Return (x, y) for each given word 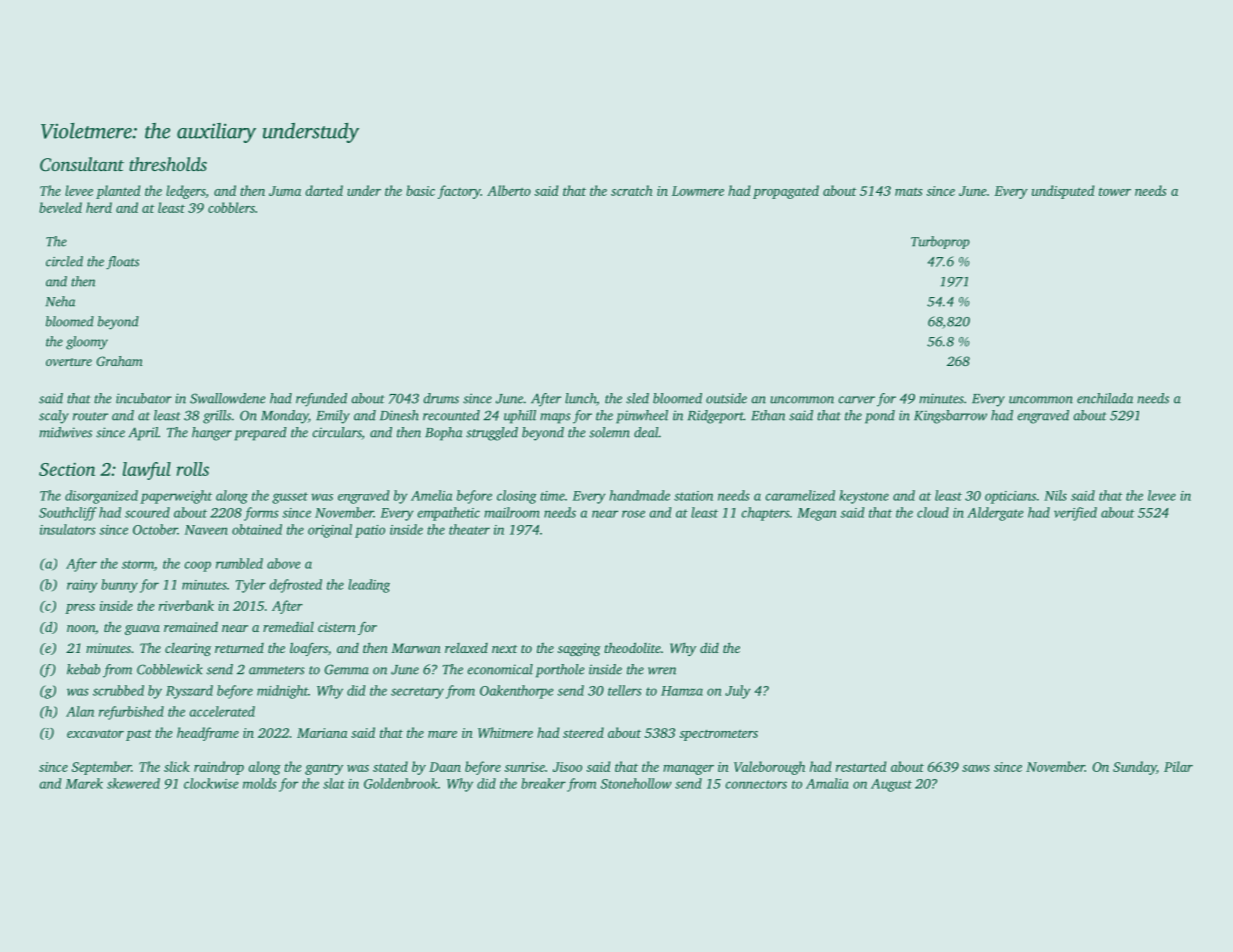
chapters (766, 514)
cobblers (231, 207)
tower (1115, 192)
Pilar (1178, 766)
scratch (632, 190)
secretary (417, 693)
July (738, 692)
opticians (1010, 497)
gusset (290, 498)
